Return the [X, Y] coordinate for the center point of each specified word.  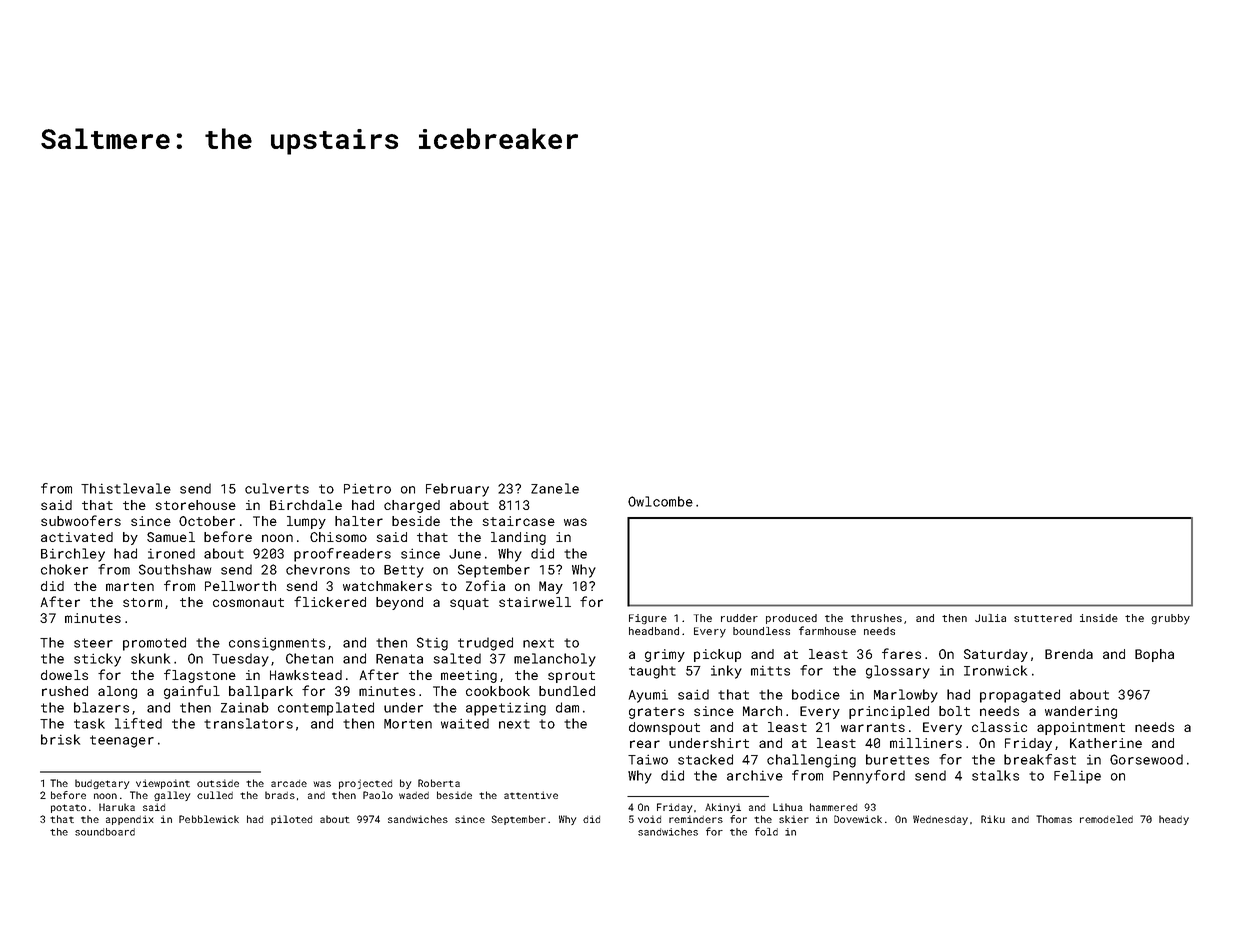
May [551, 587]
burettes [897, 759]
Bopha [1154, 655]
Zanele [555, 488]
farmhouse [827, 630]
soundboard [105, 832]
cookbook [498, 691]
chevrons [318, 569]
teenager [122, 741]
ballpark [261, 692]
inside [1099, 618]
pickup [717, 655]
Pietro [367, 488]
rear [645, 744]
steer [93, 643]
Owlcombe [660, 501]
